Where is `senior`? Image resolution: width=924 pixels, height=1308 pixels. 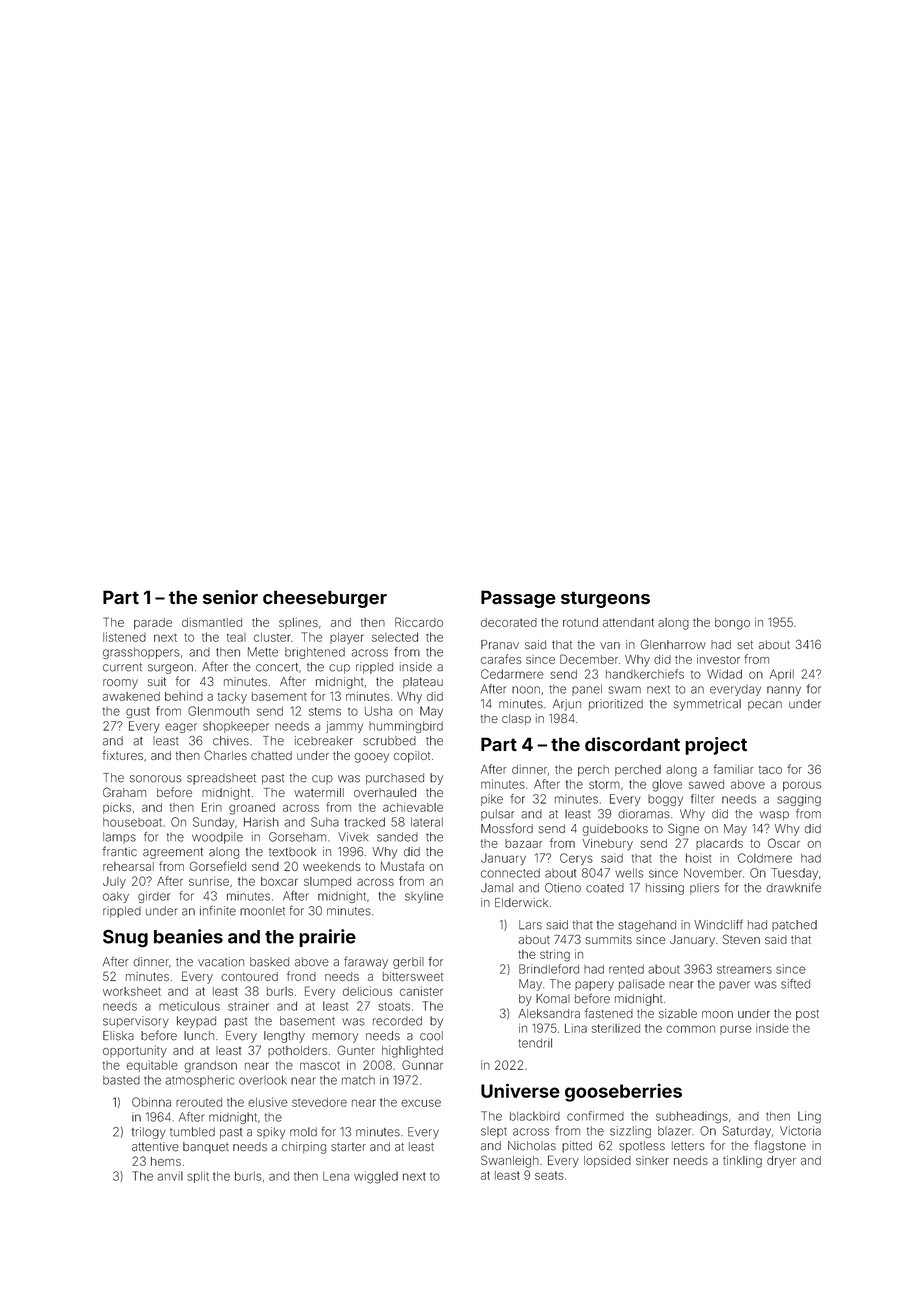
senior is located at coordinates (230, 597).
